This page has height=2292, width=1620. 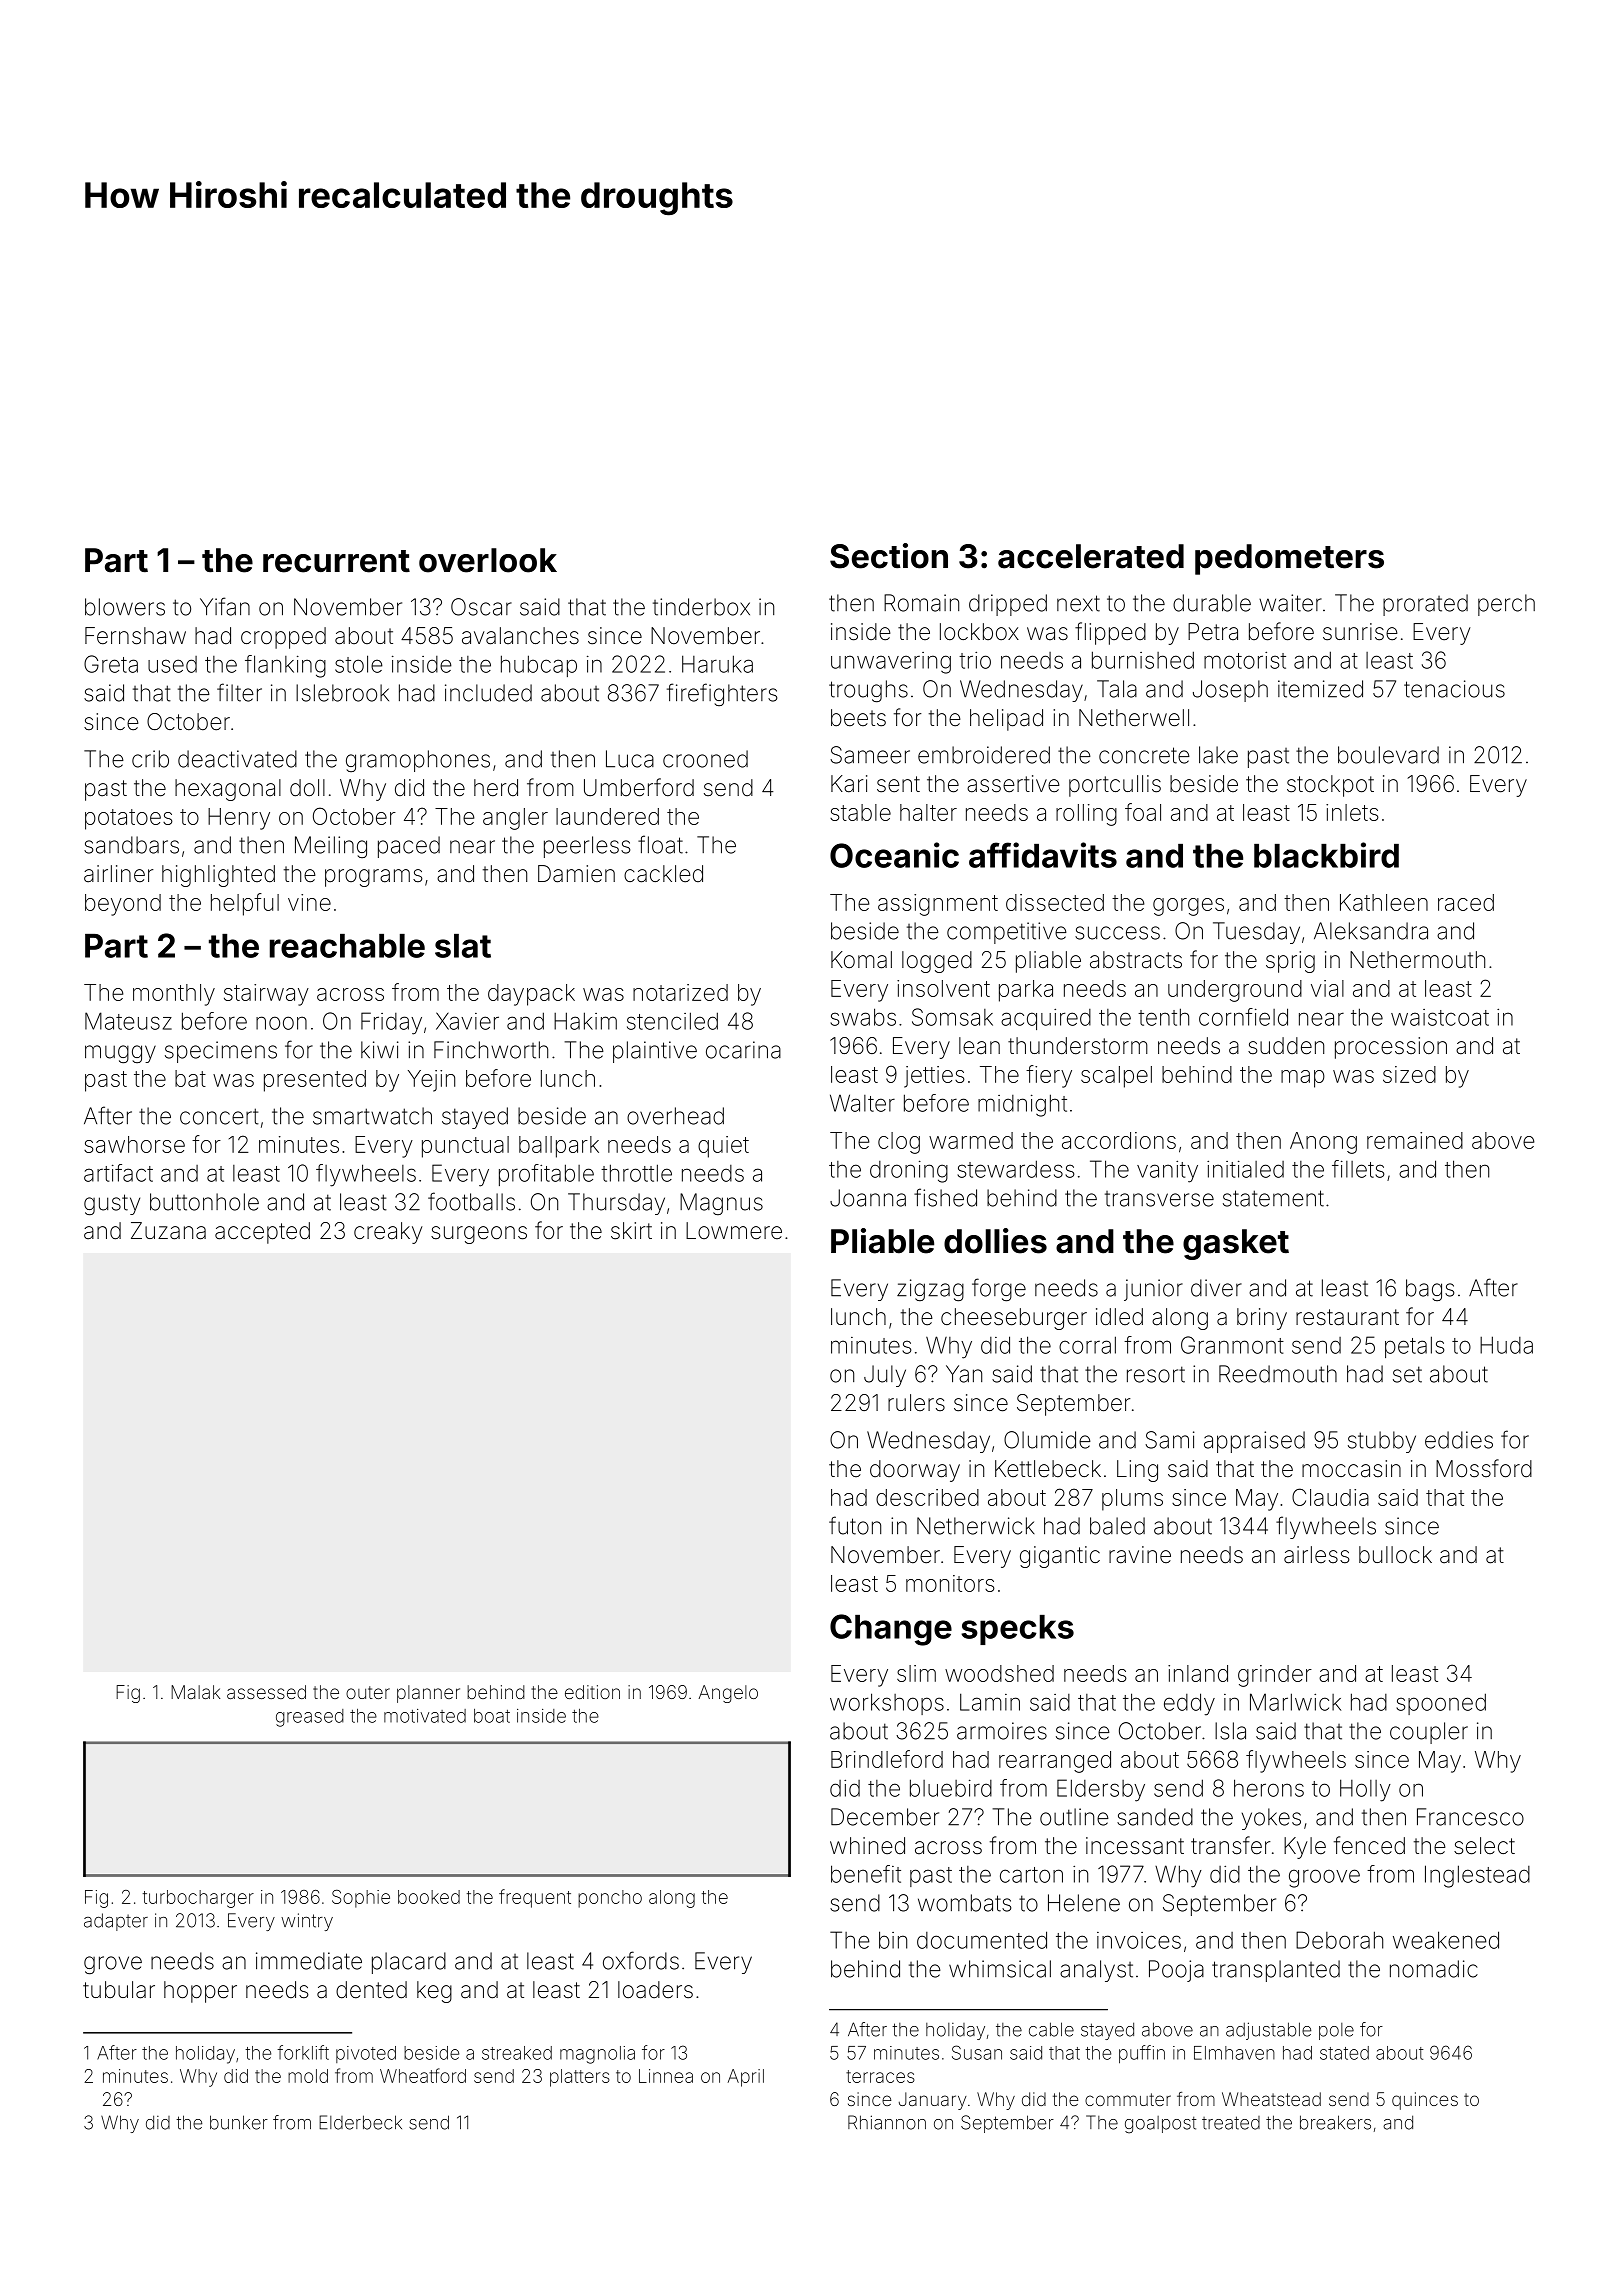 I want to click on accelerated, so click(x=1091, y=556).
